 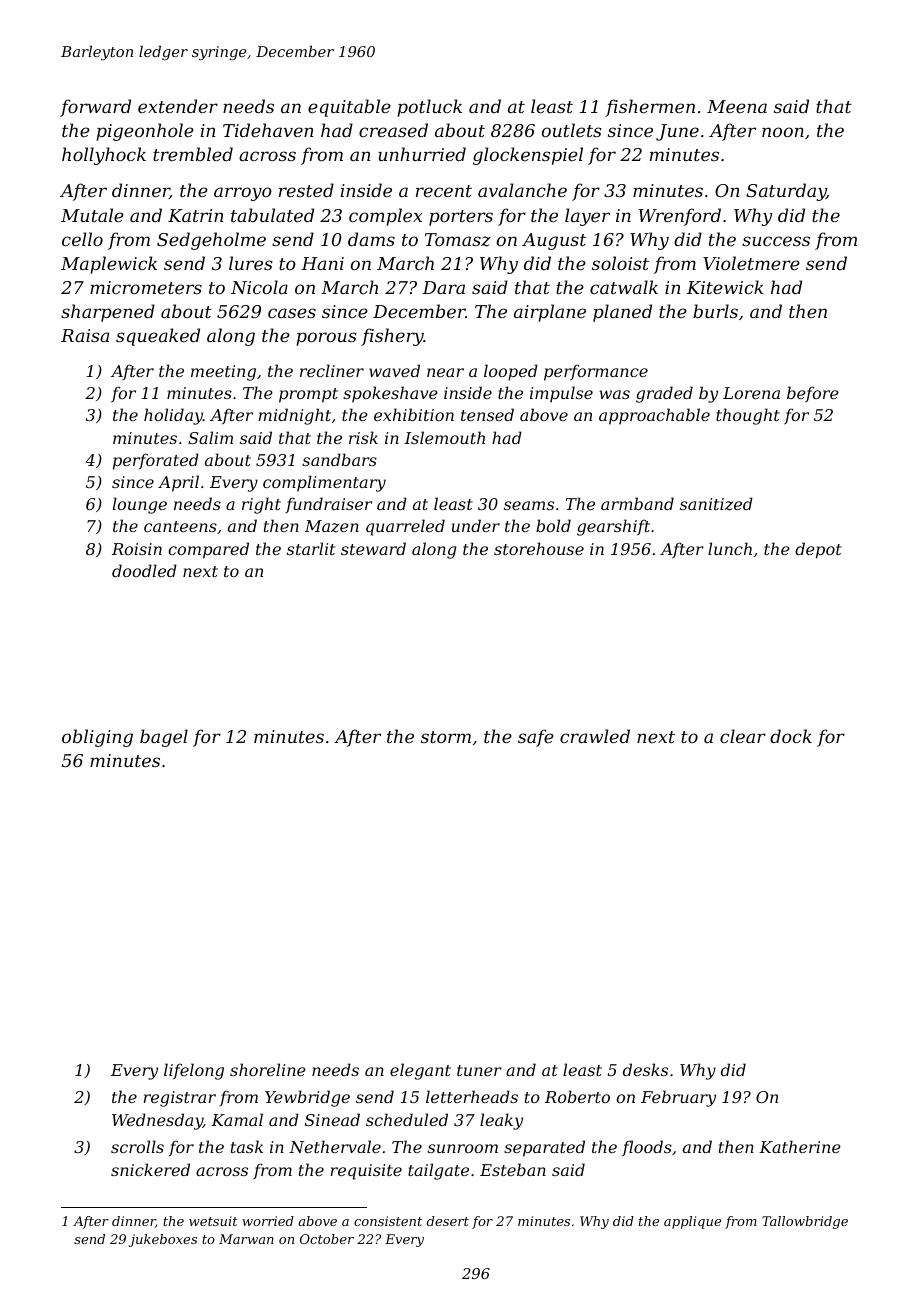 What do you see at coordinates (95, 108) in the screenshot?
I see `forward` at bounding box center [95, 108].
